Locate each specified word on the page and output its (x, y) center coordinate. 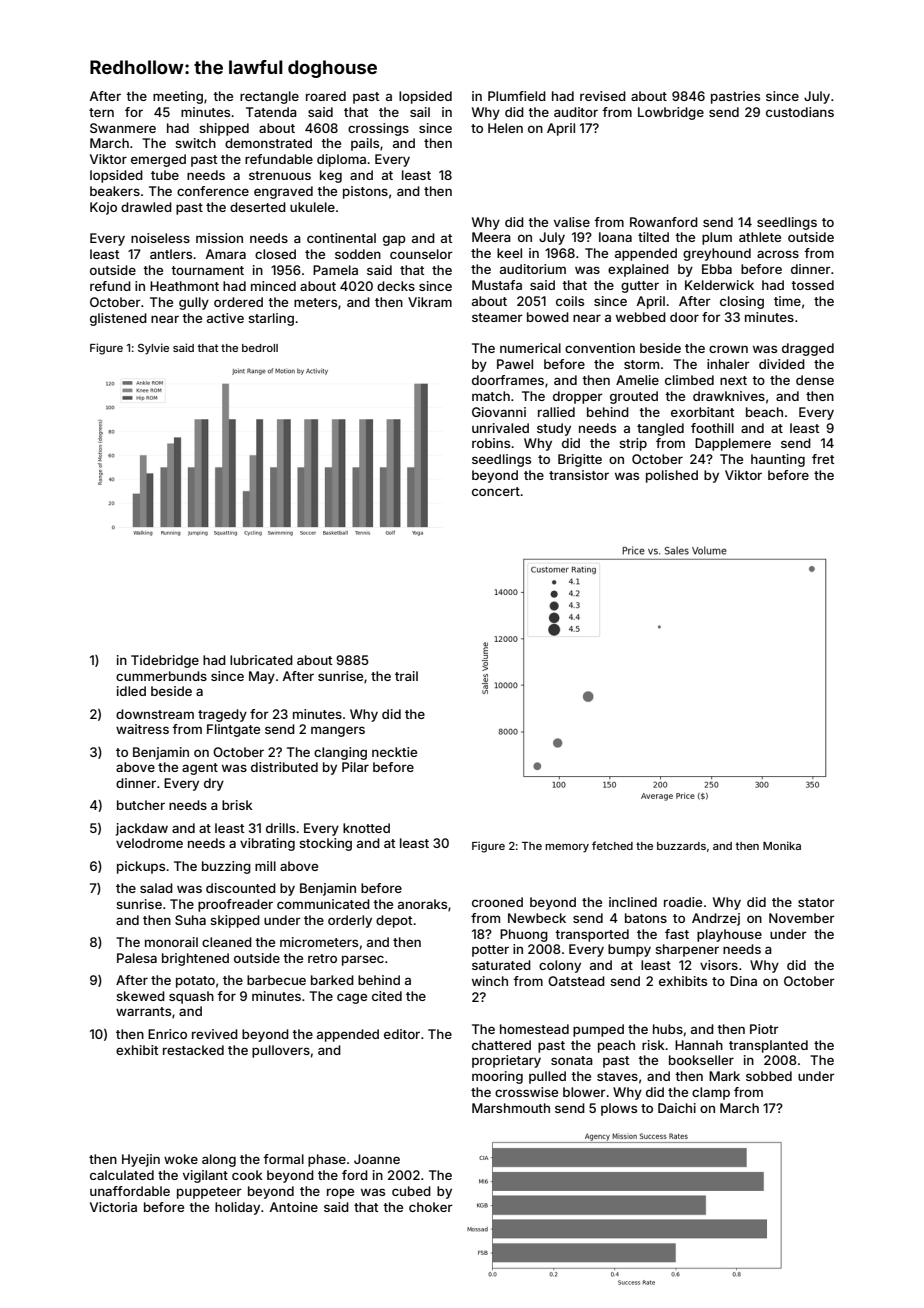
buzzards (681, 846)
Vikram (430, 302)
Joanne (377, 1159)
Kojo (103, 208)
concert (496, 491)
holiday (237, 1208)
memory (567, 848)
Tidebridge (165, 661)
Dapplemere (733, 444)
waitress (142, 729)
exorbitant (702, 412)
